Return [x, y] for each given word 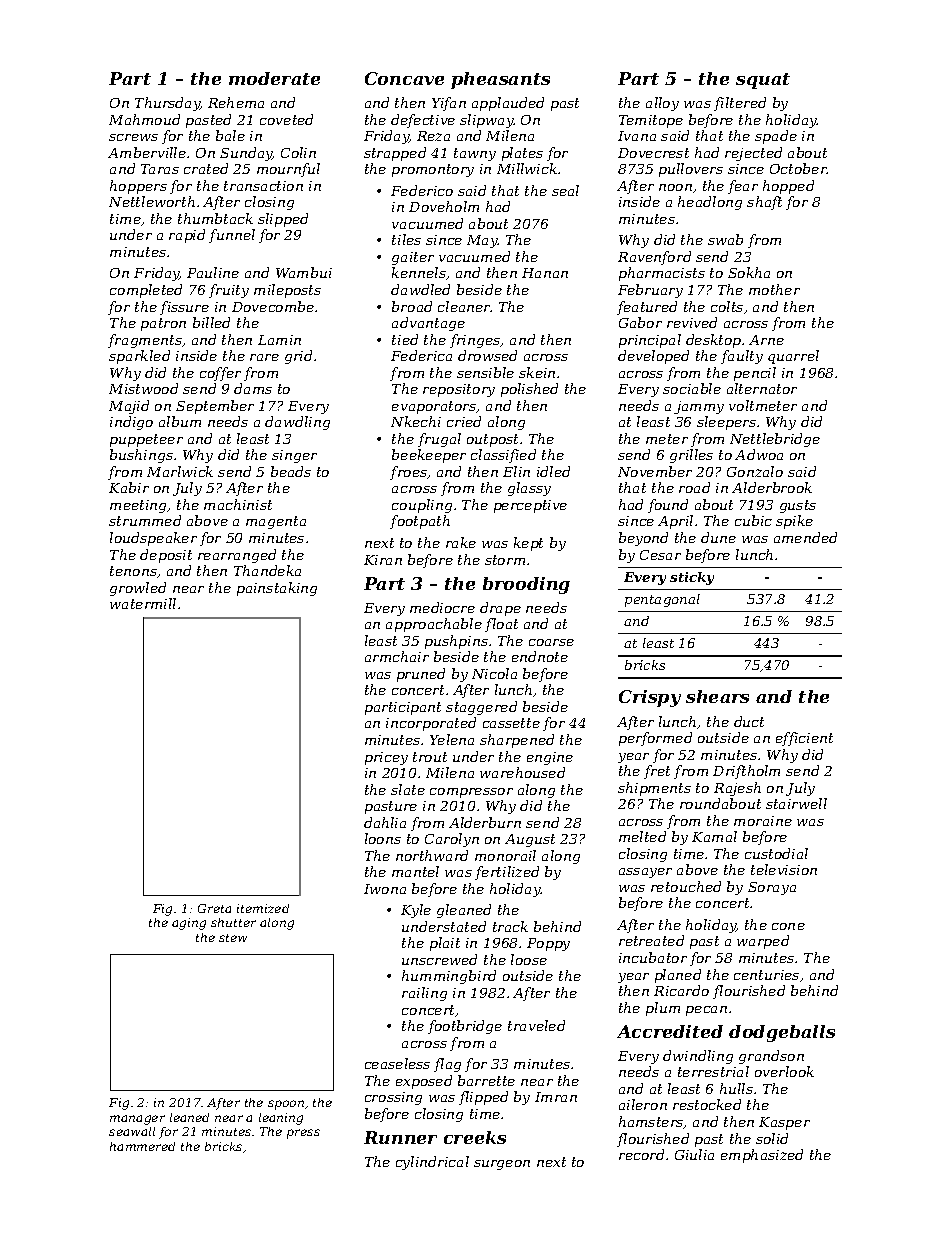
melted [642, 836]
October [798, 168]
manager [137, 1120]
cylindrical [432, 1163]
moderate [274, 78]
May [482, 241]
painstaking [277, 589]
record [641, 1154]
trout [430, 757]
